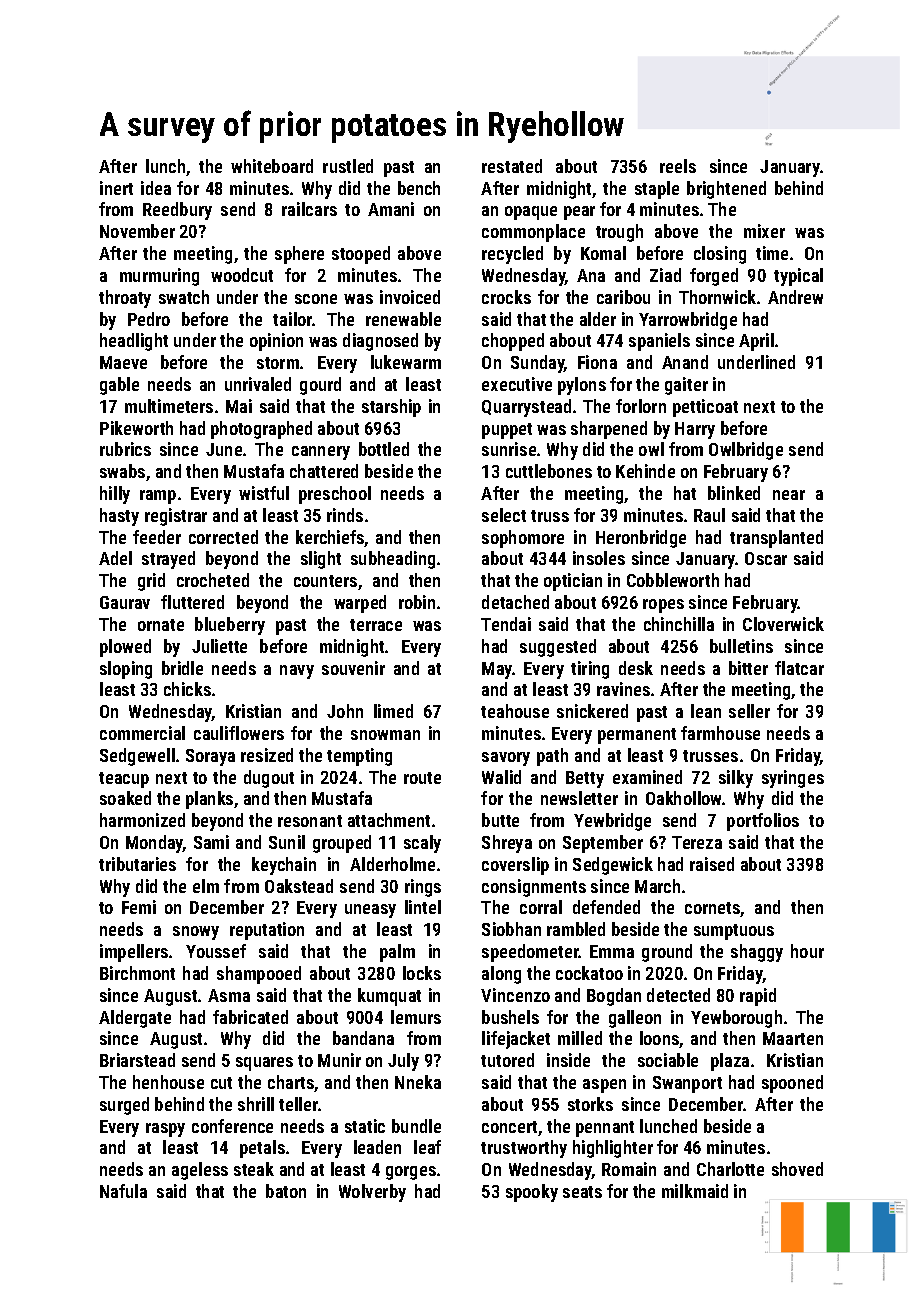 Image resolution: width=924 pixels, height=1308 pixels. What do you see at coordinates (741, 646) in the screenshot?
I see `bulletins` at bounding box center [741, 646].
